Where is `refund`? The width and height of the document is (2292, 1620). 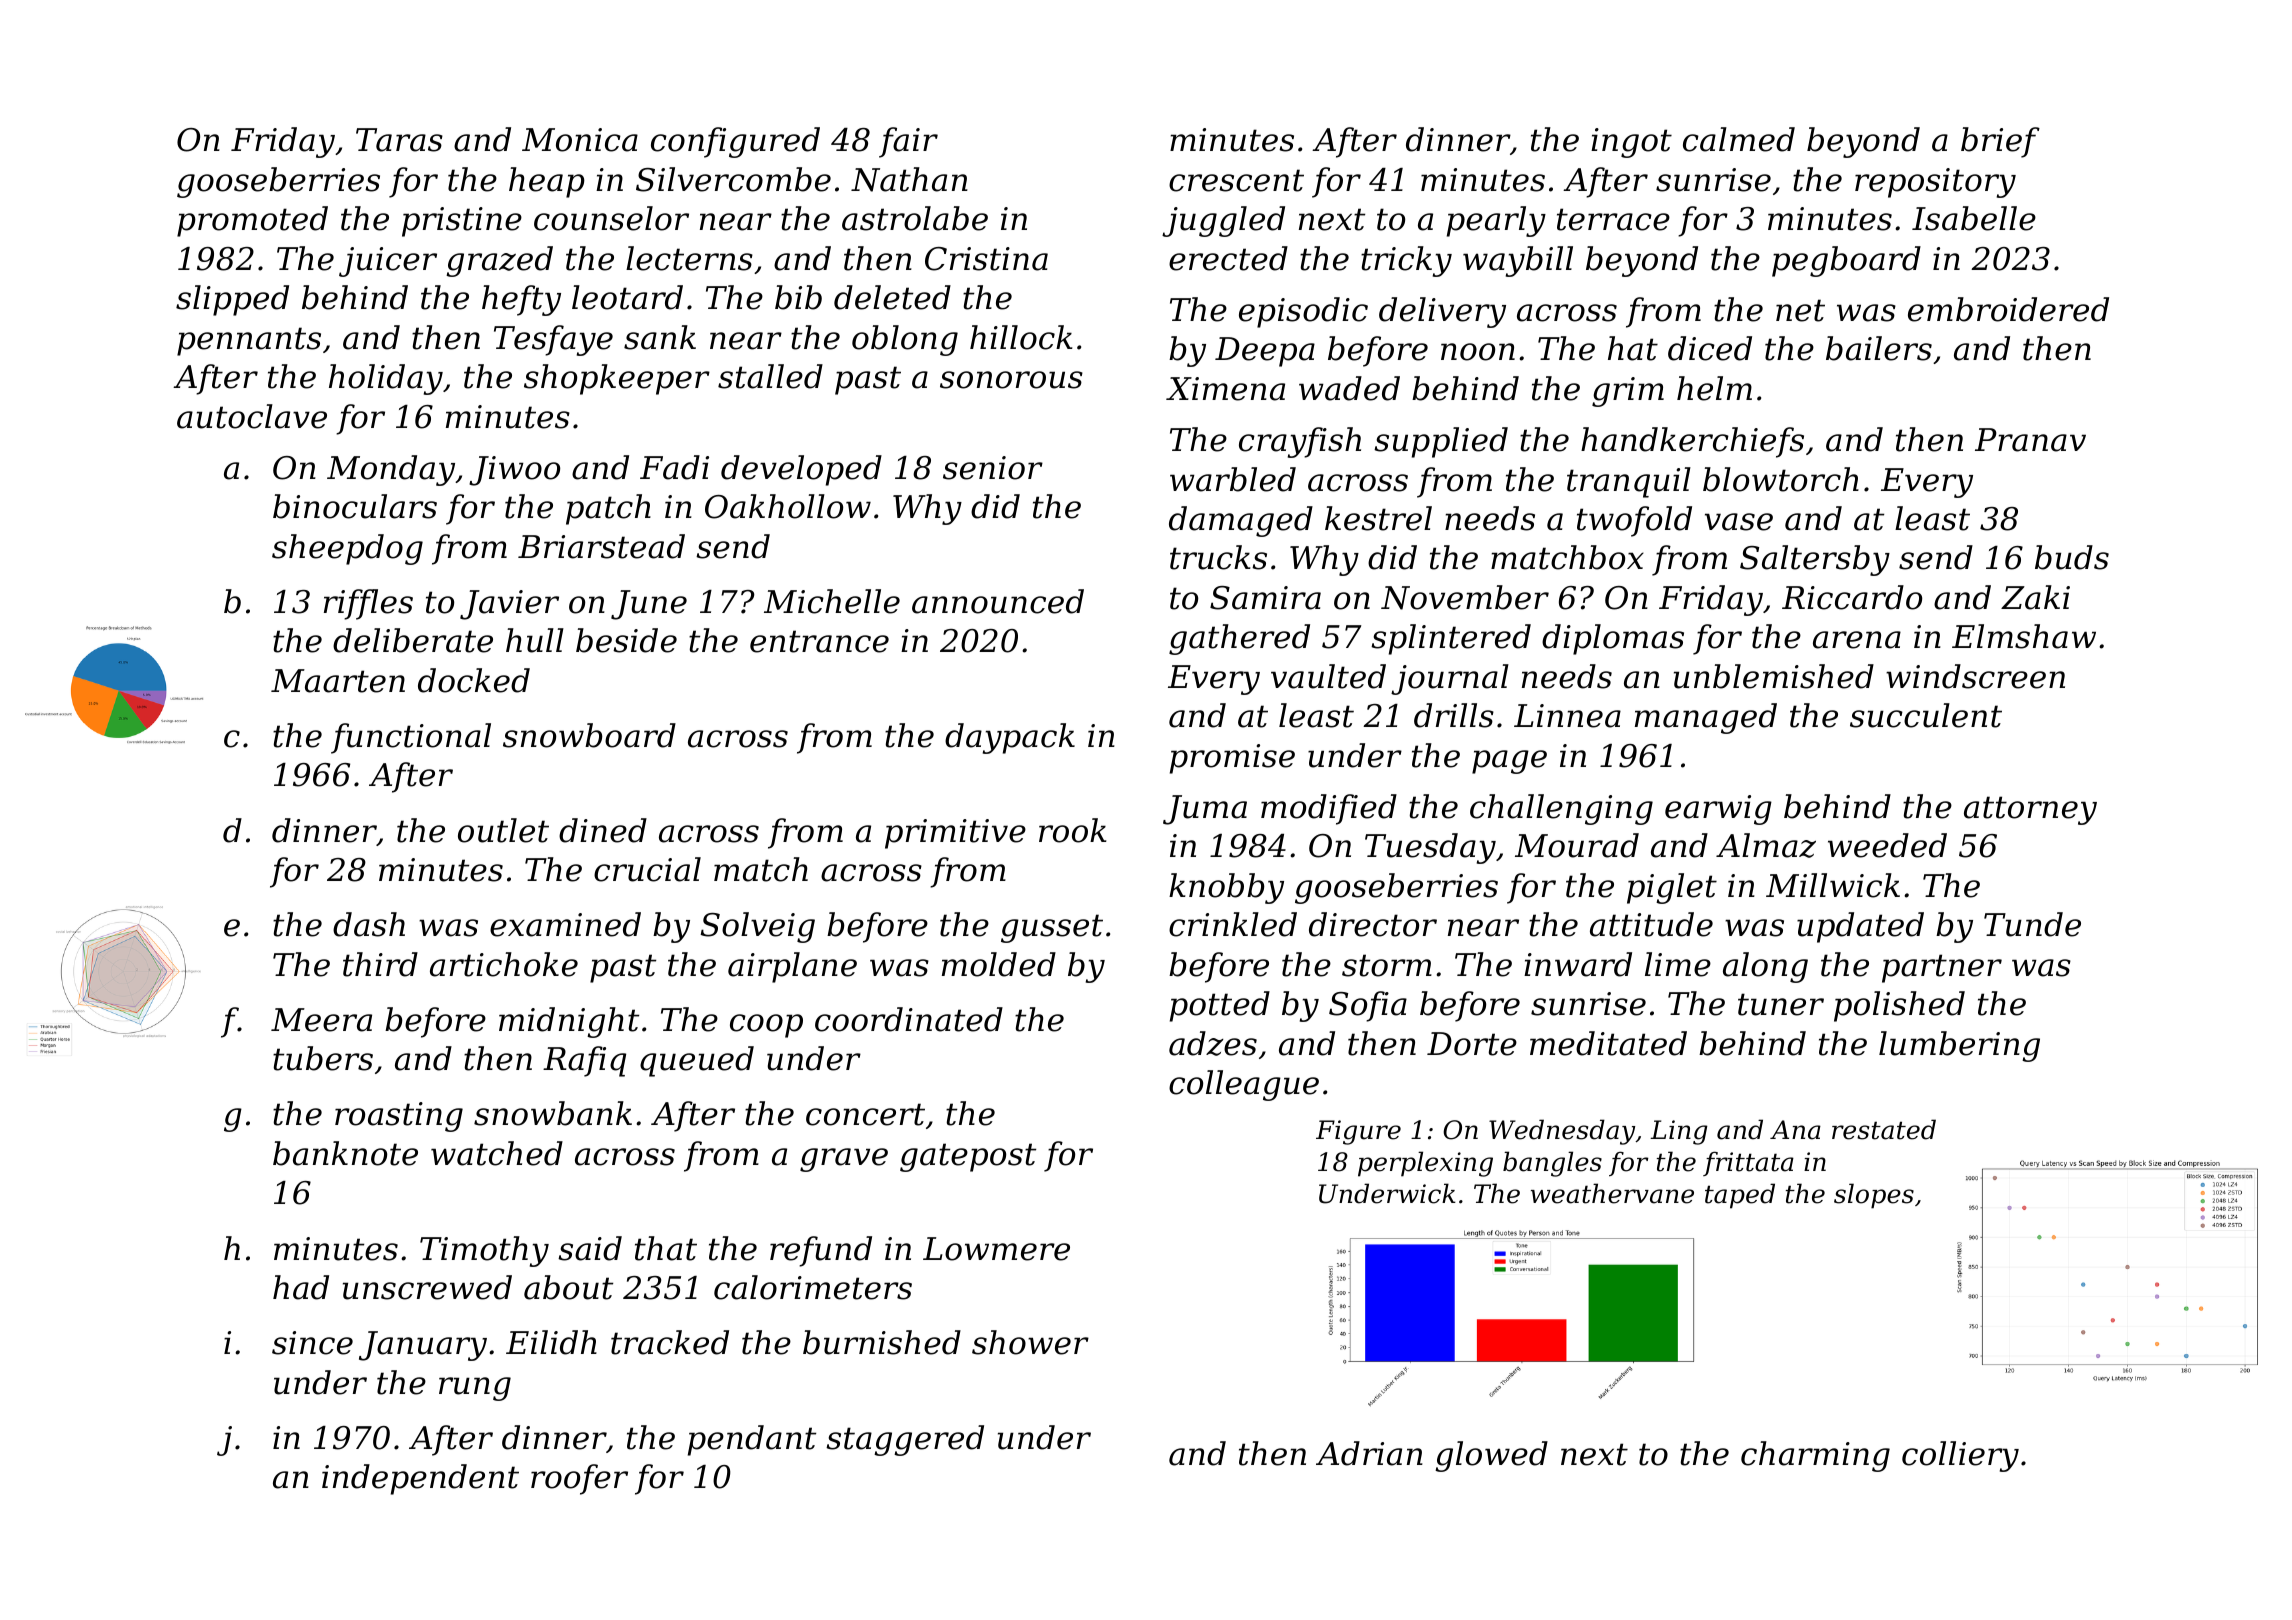
refund is located at coordinates (821, 1251).
